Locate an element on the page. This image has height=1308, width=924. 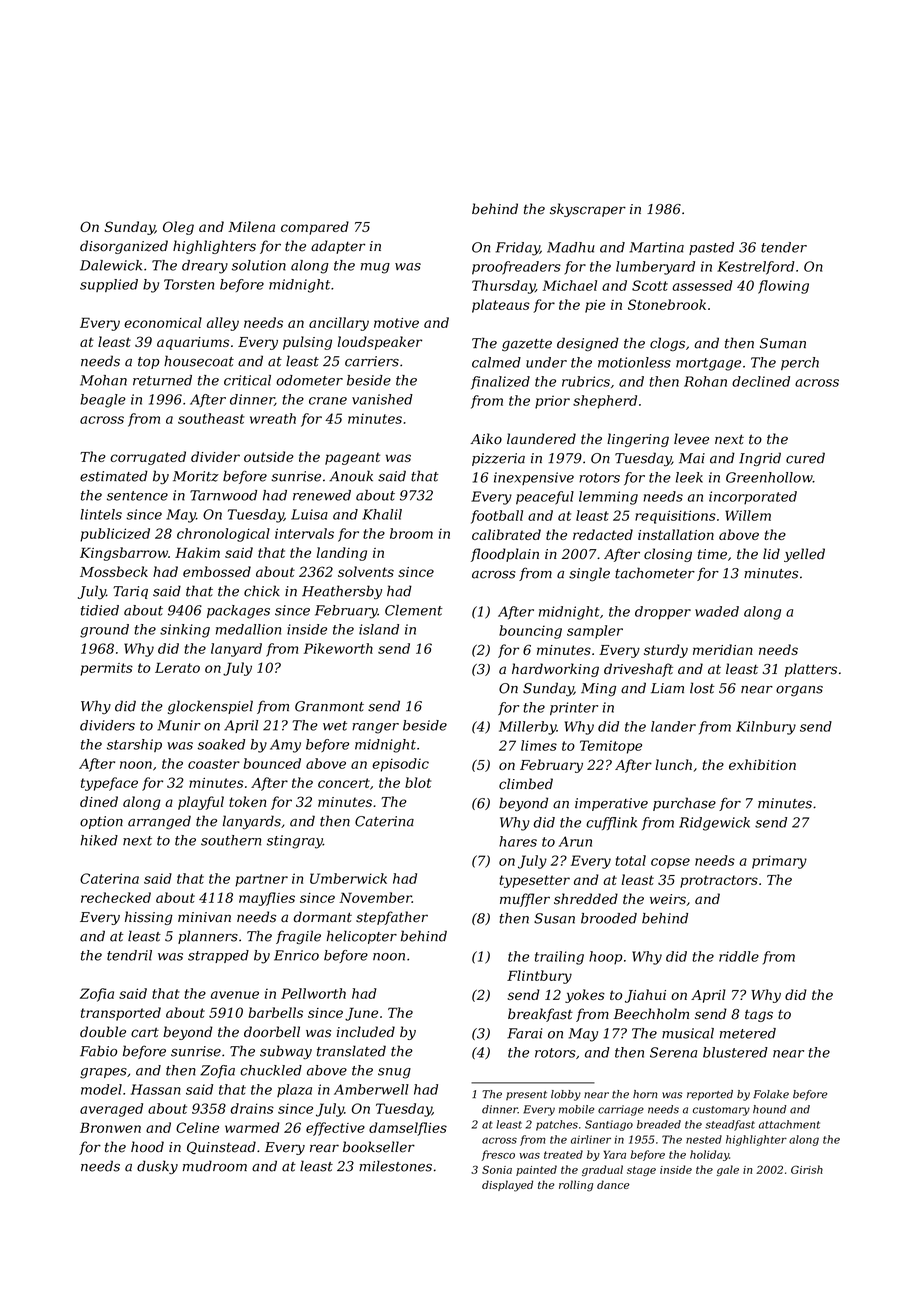
soaked is located at coordinates (221, 744).
